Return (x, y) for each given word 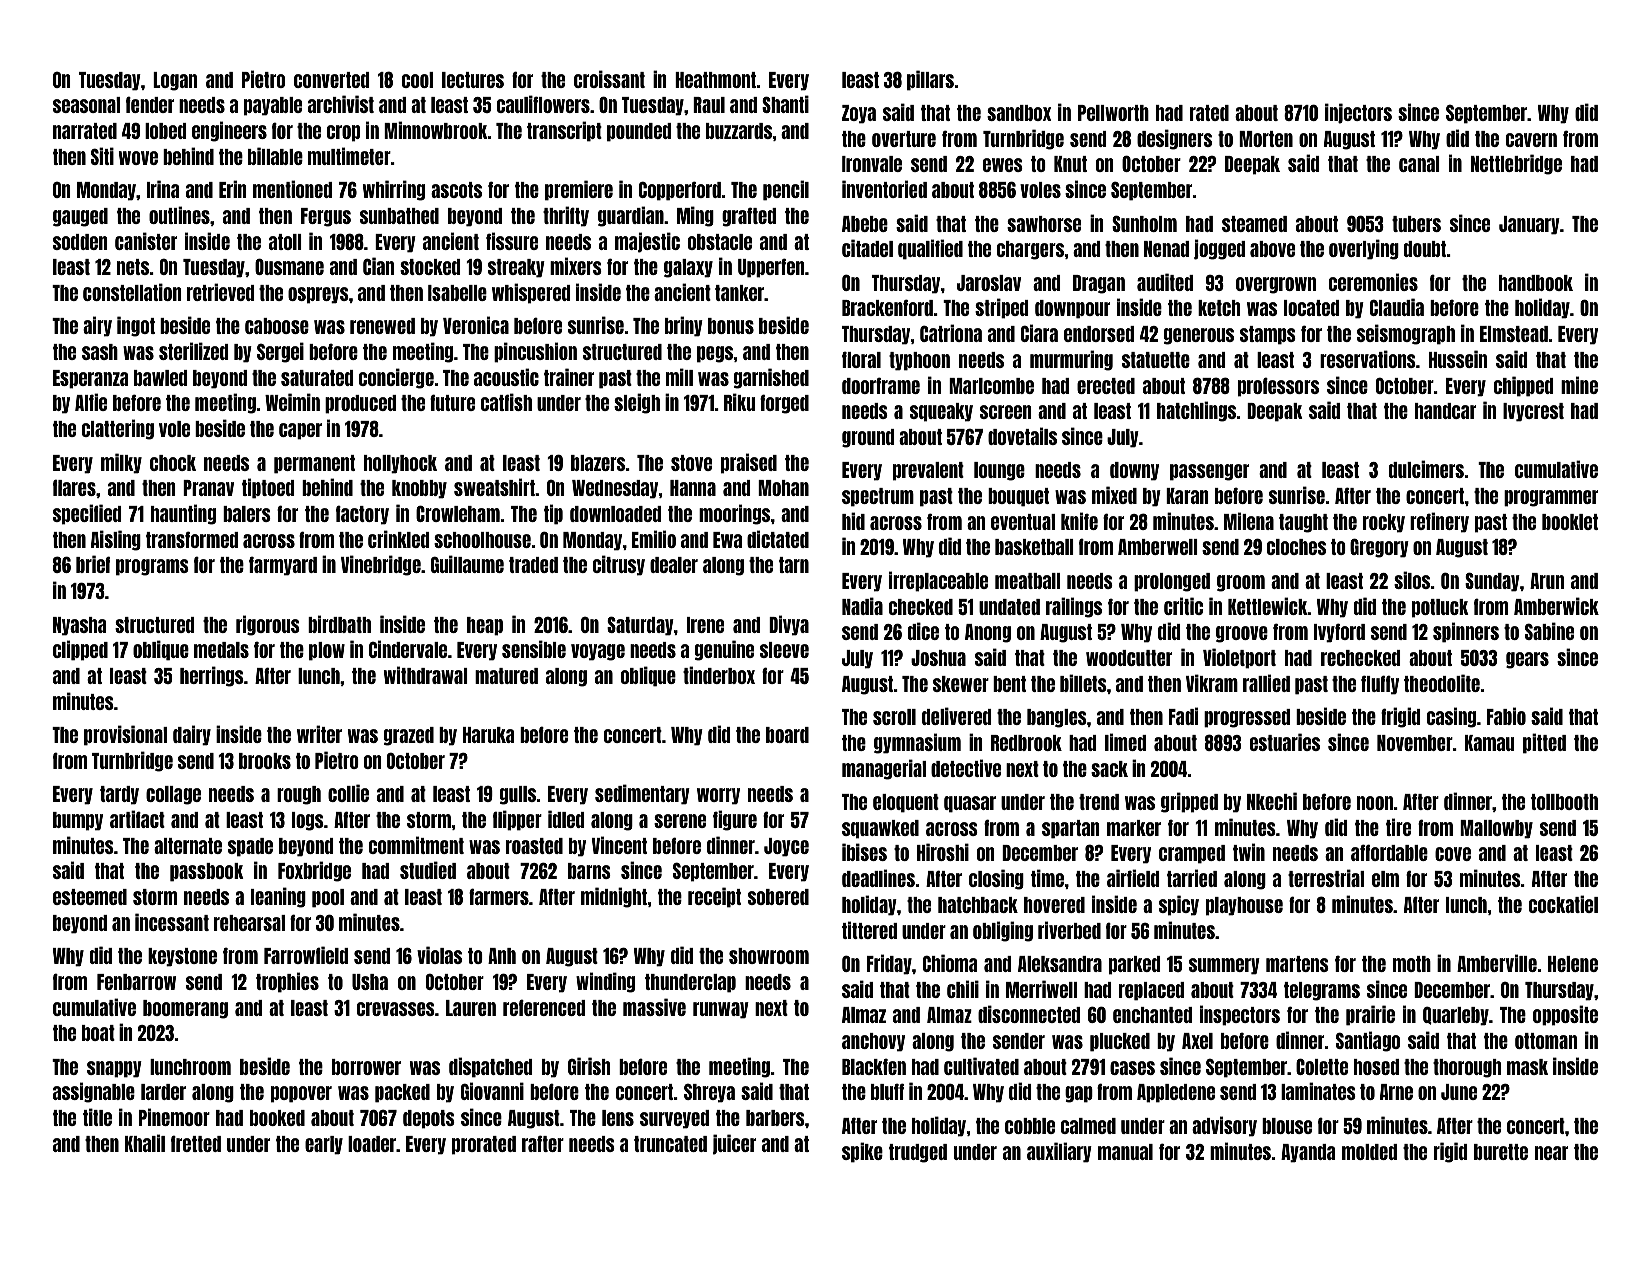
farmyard (283, 566)
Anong (988, 633)
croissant (609, 79)
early (324, 1145)
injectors (1358, 113)
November (1415, 743)
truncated (670, 1144)
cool (417, 80)
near (1551, 1153)
